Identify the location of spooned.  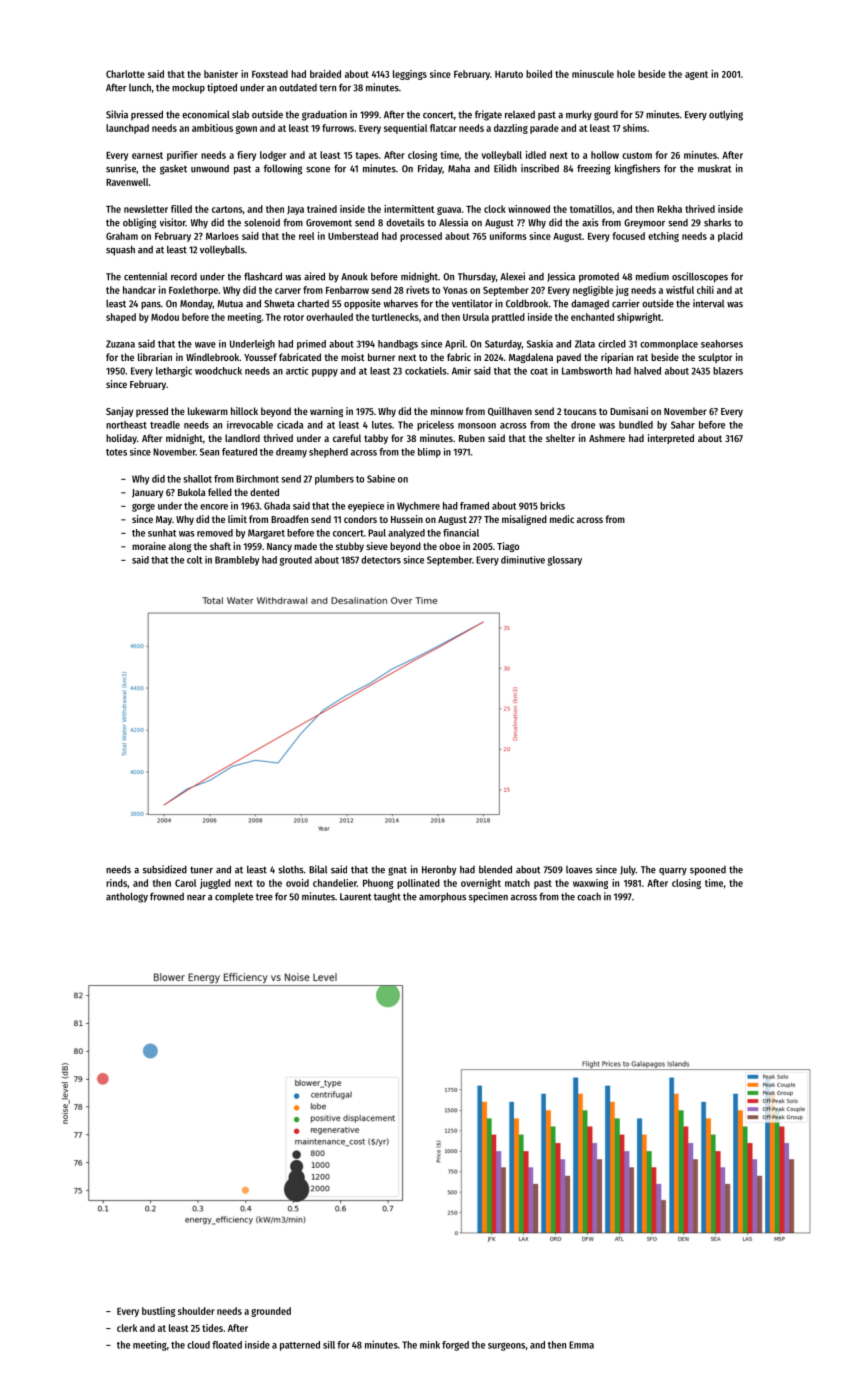
(708, 871).
